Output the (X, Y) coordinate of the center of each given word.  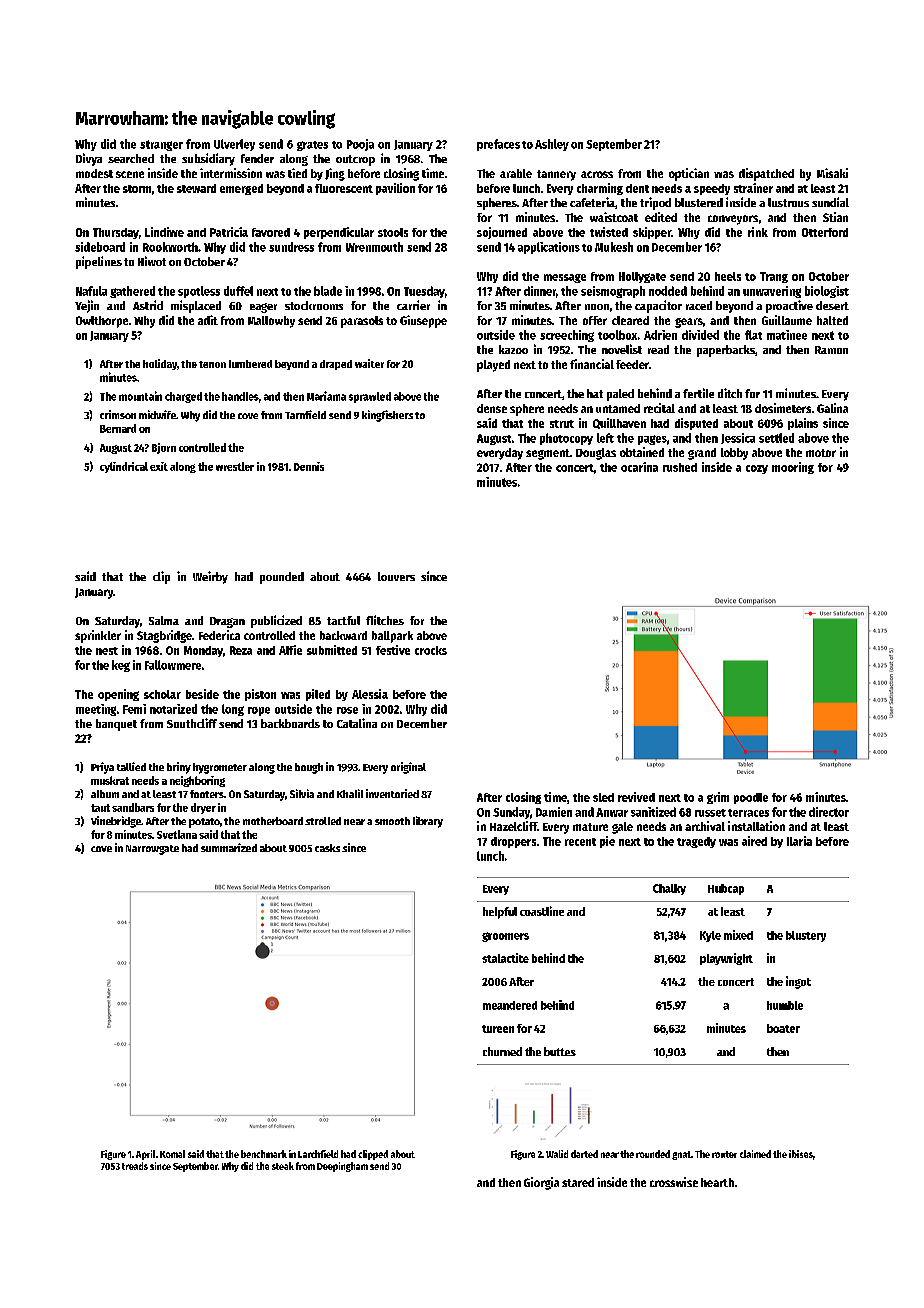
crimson (118, 414)
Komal (172, 1154)
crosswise (674, 1182)
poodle (751, 798)
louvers (396, 576)
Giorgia (541, 1183)
